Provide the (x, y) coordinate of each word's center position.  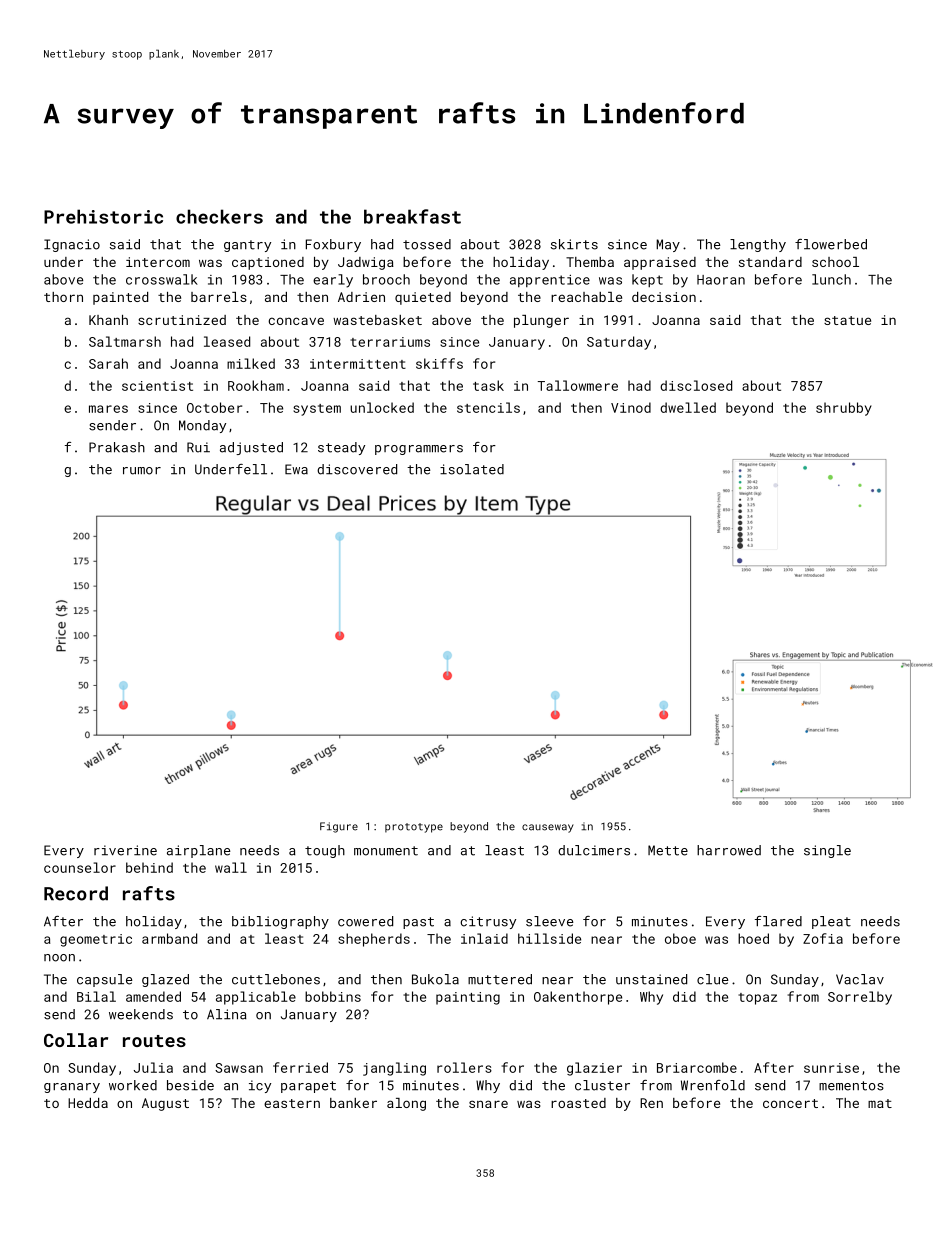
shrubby (844, 409)
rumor (142, 471)
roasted (578, 1103)
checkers (219, 216)
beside (190, 1085)
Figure (339, 827)
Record (76, 893)
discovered (357, 469)
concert (790, 1103)
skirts (574, 244)
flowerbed (831, 244)
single (827, 851)
